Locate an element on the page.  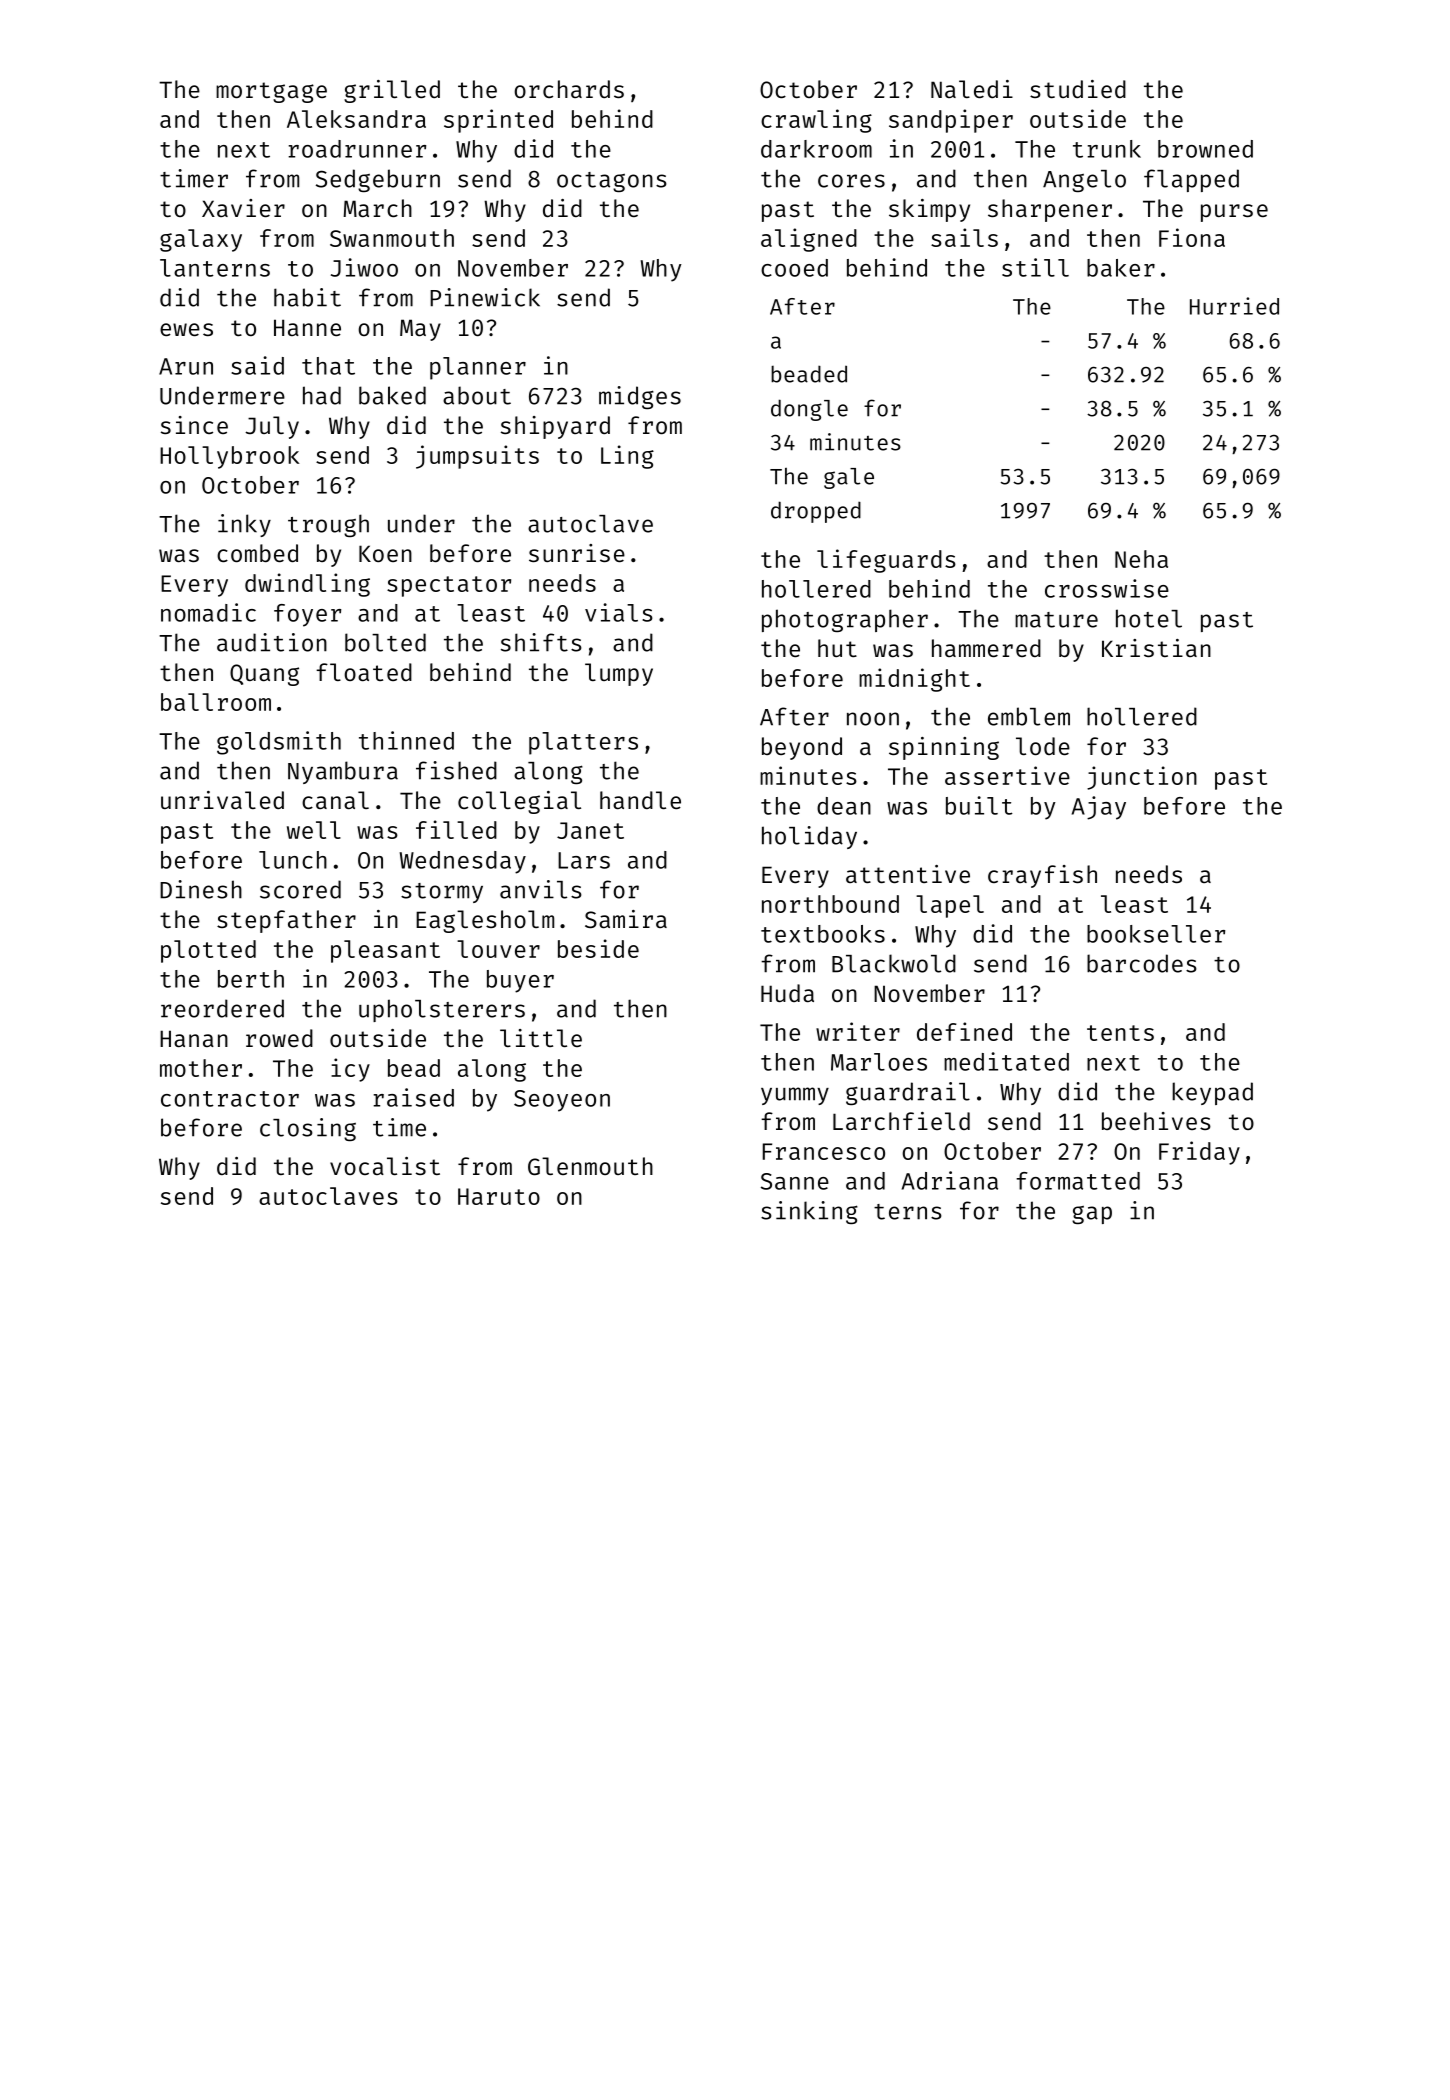
beyond is located at coordinates (802, 748).
